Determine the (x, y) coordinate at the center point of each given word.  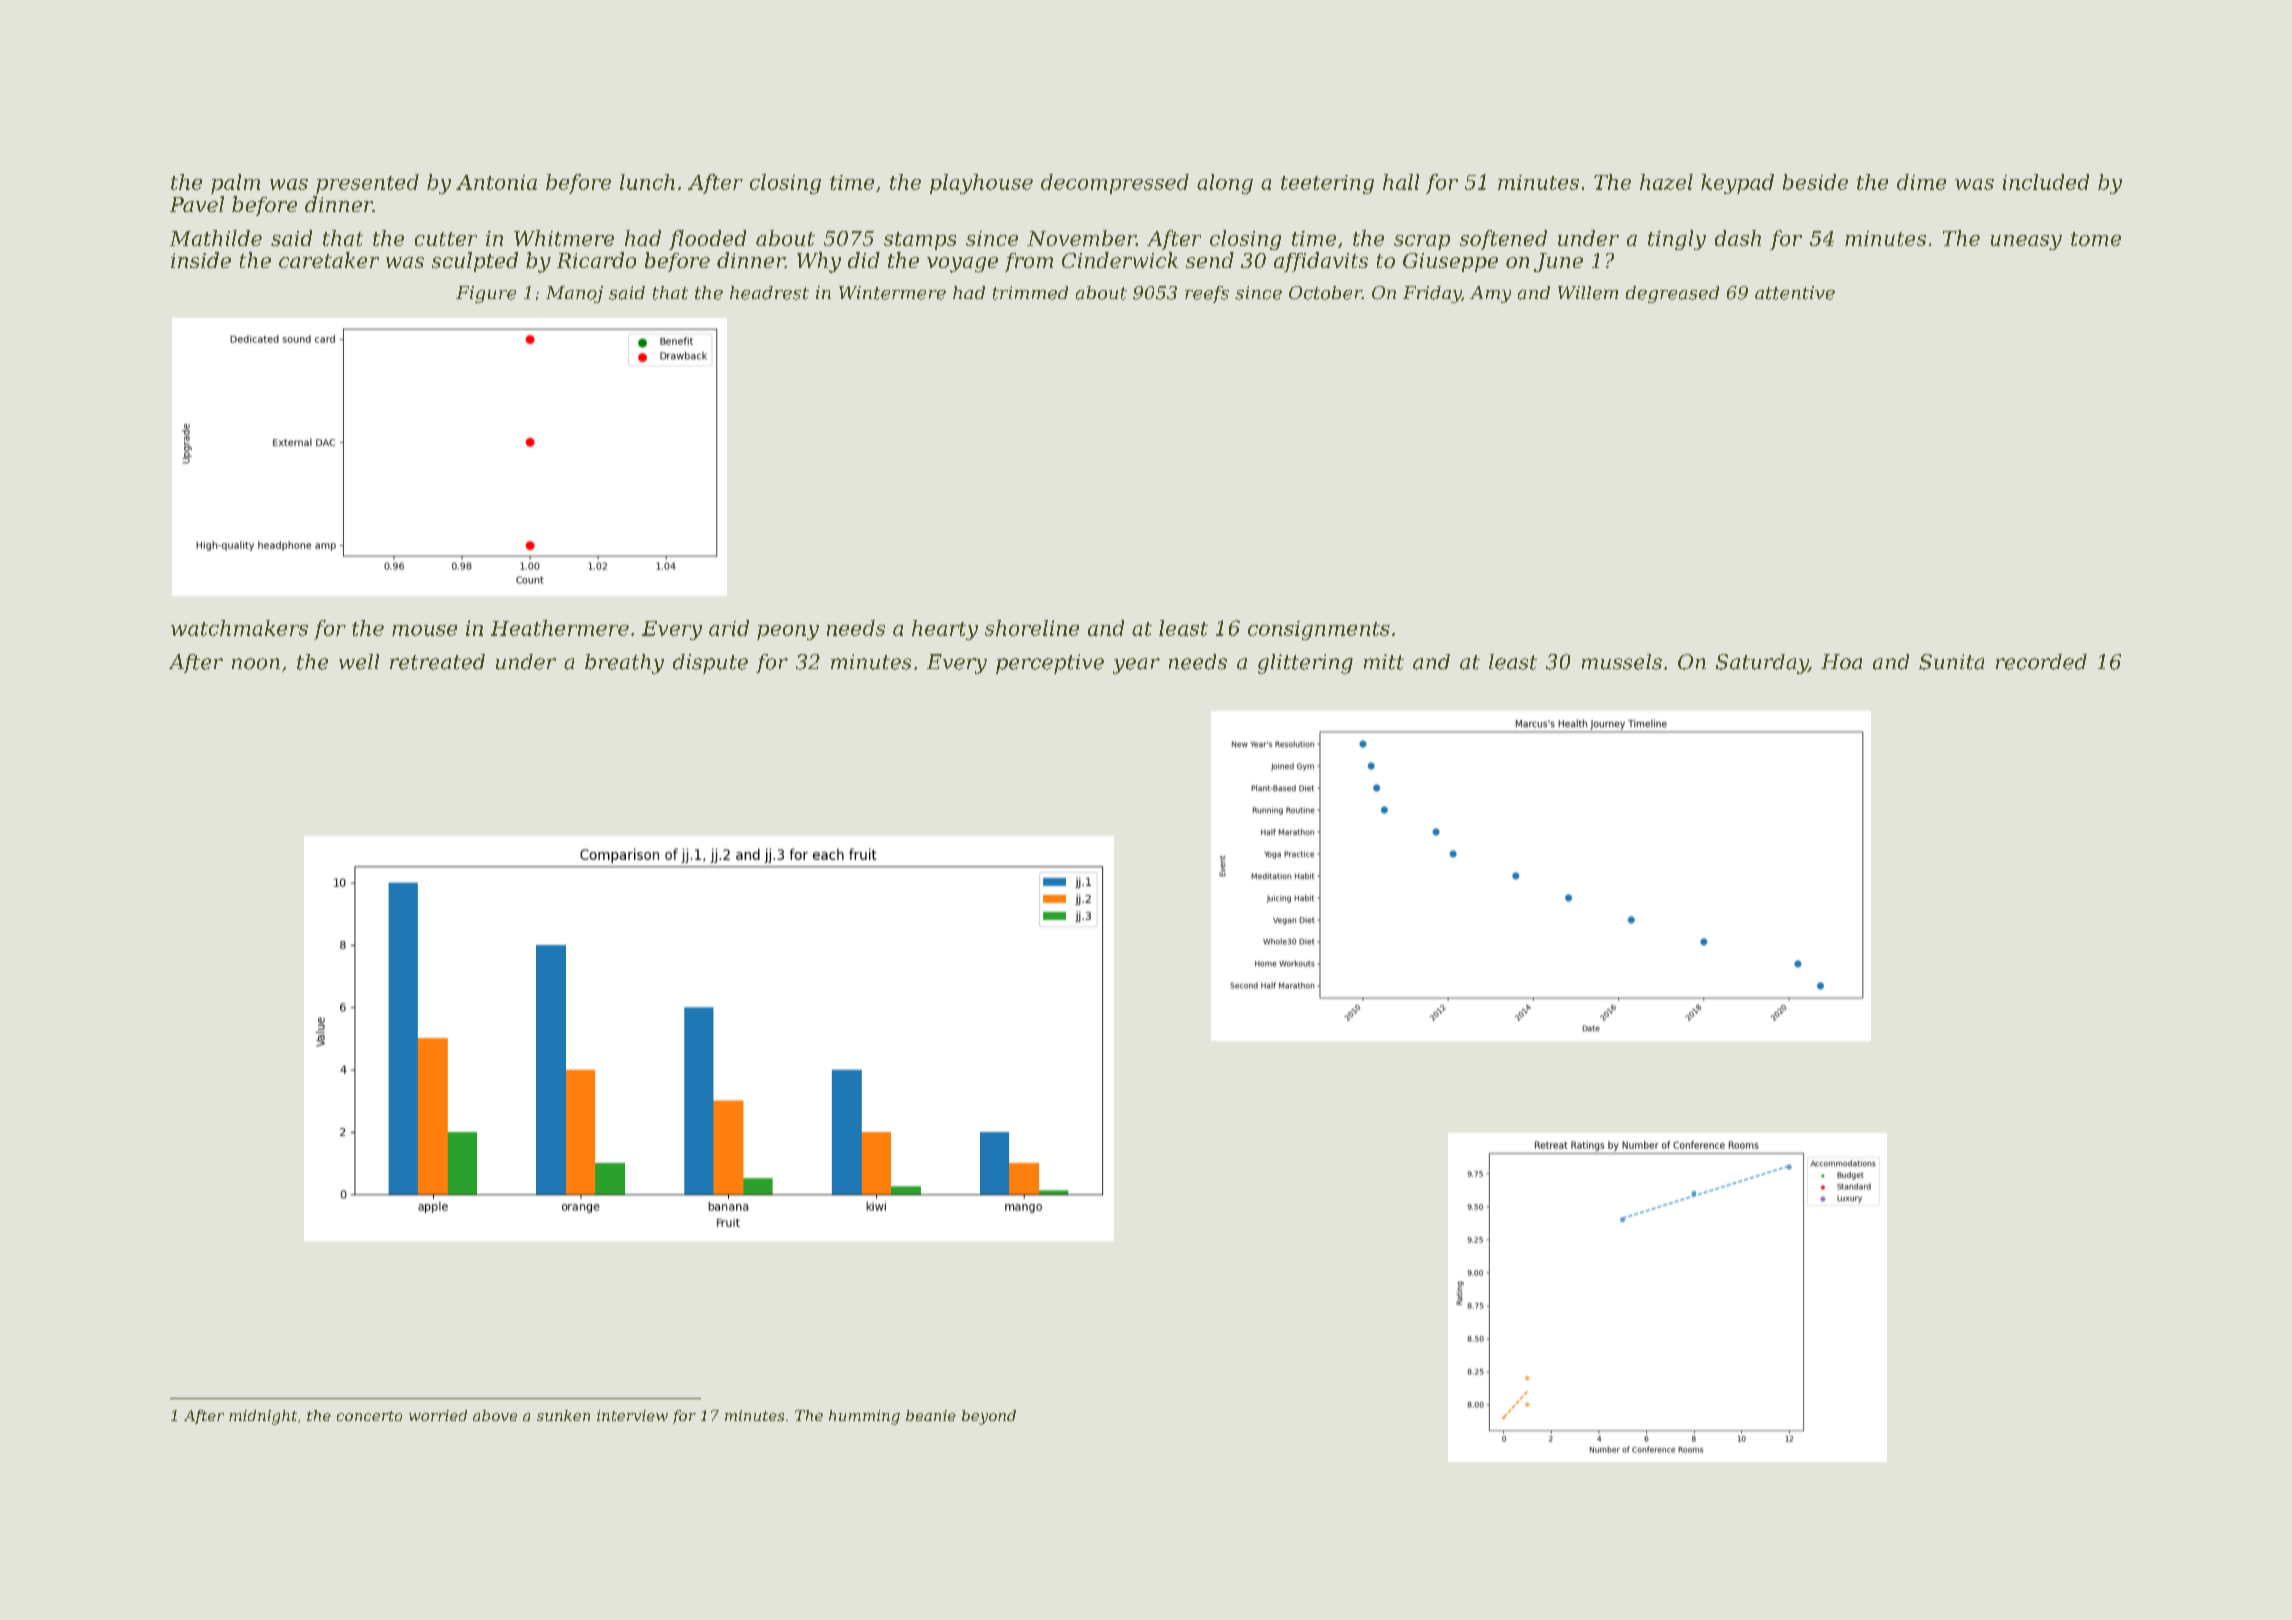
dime (1921, 182)
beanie (931, 1415)
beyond (989, 1417)
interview (632, 1415)
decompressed (1115, 184)
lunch (647, 182)
